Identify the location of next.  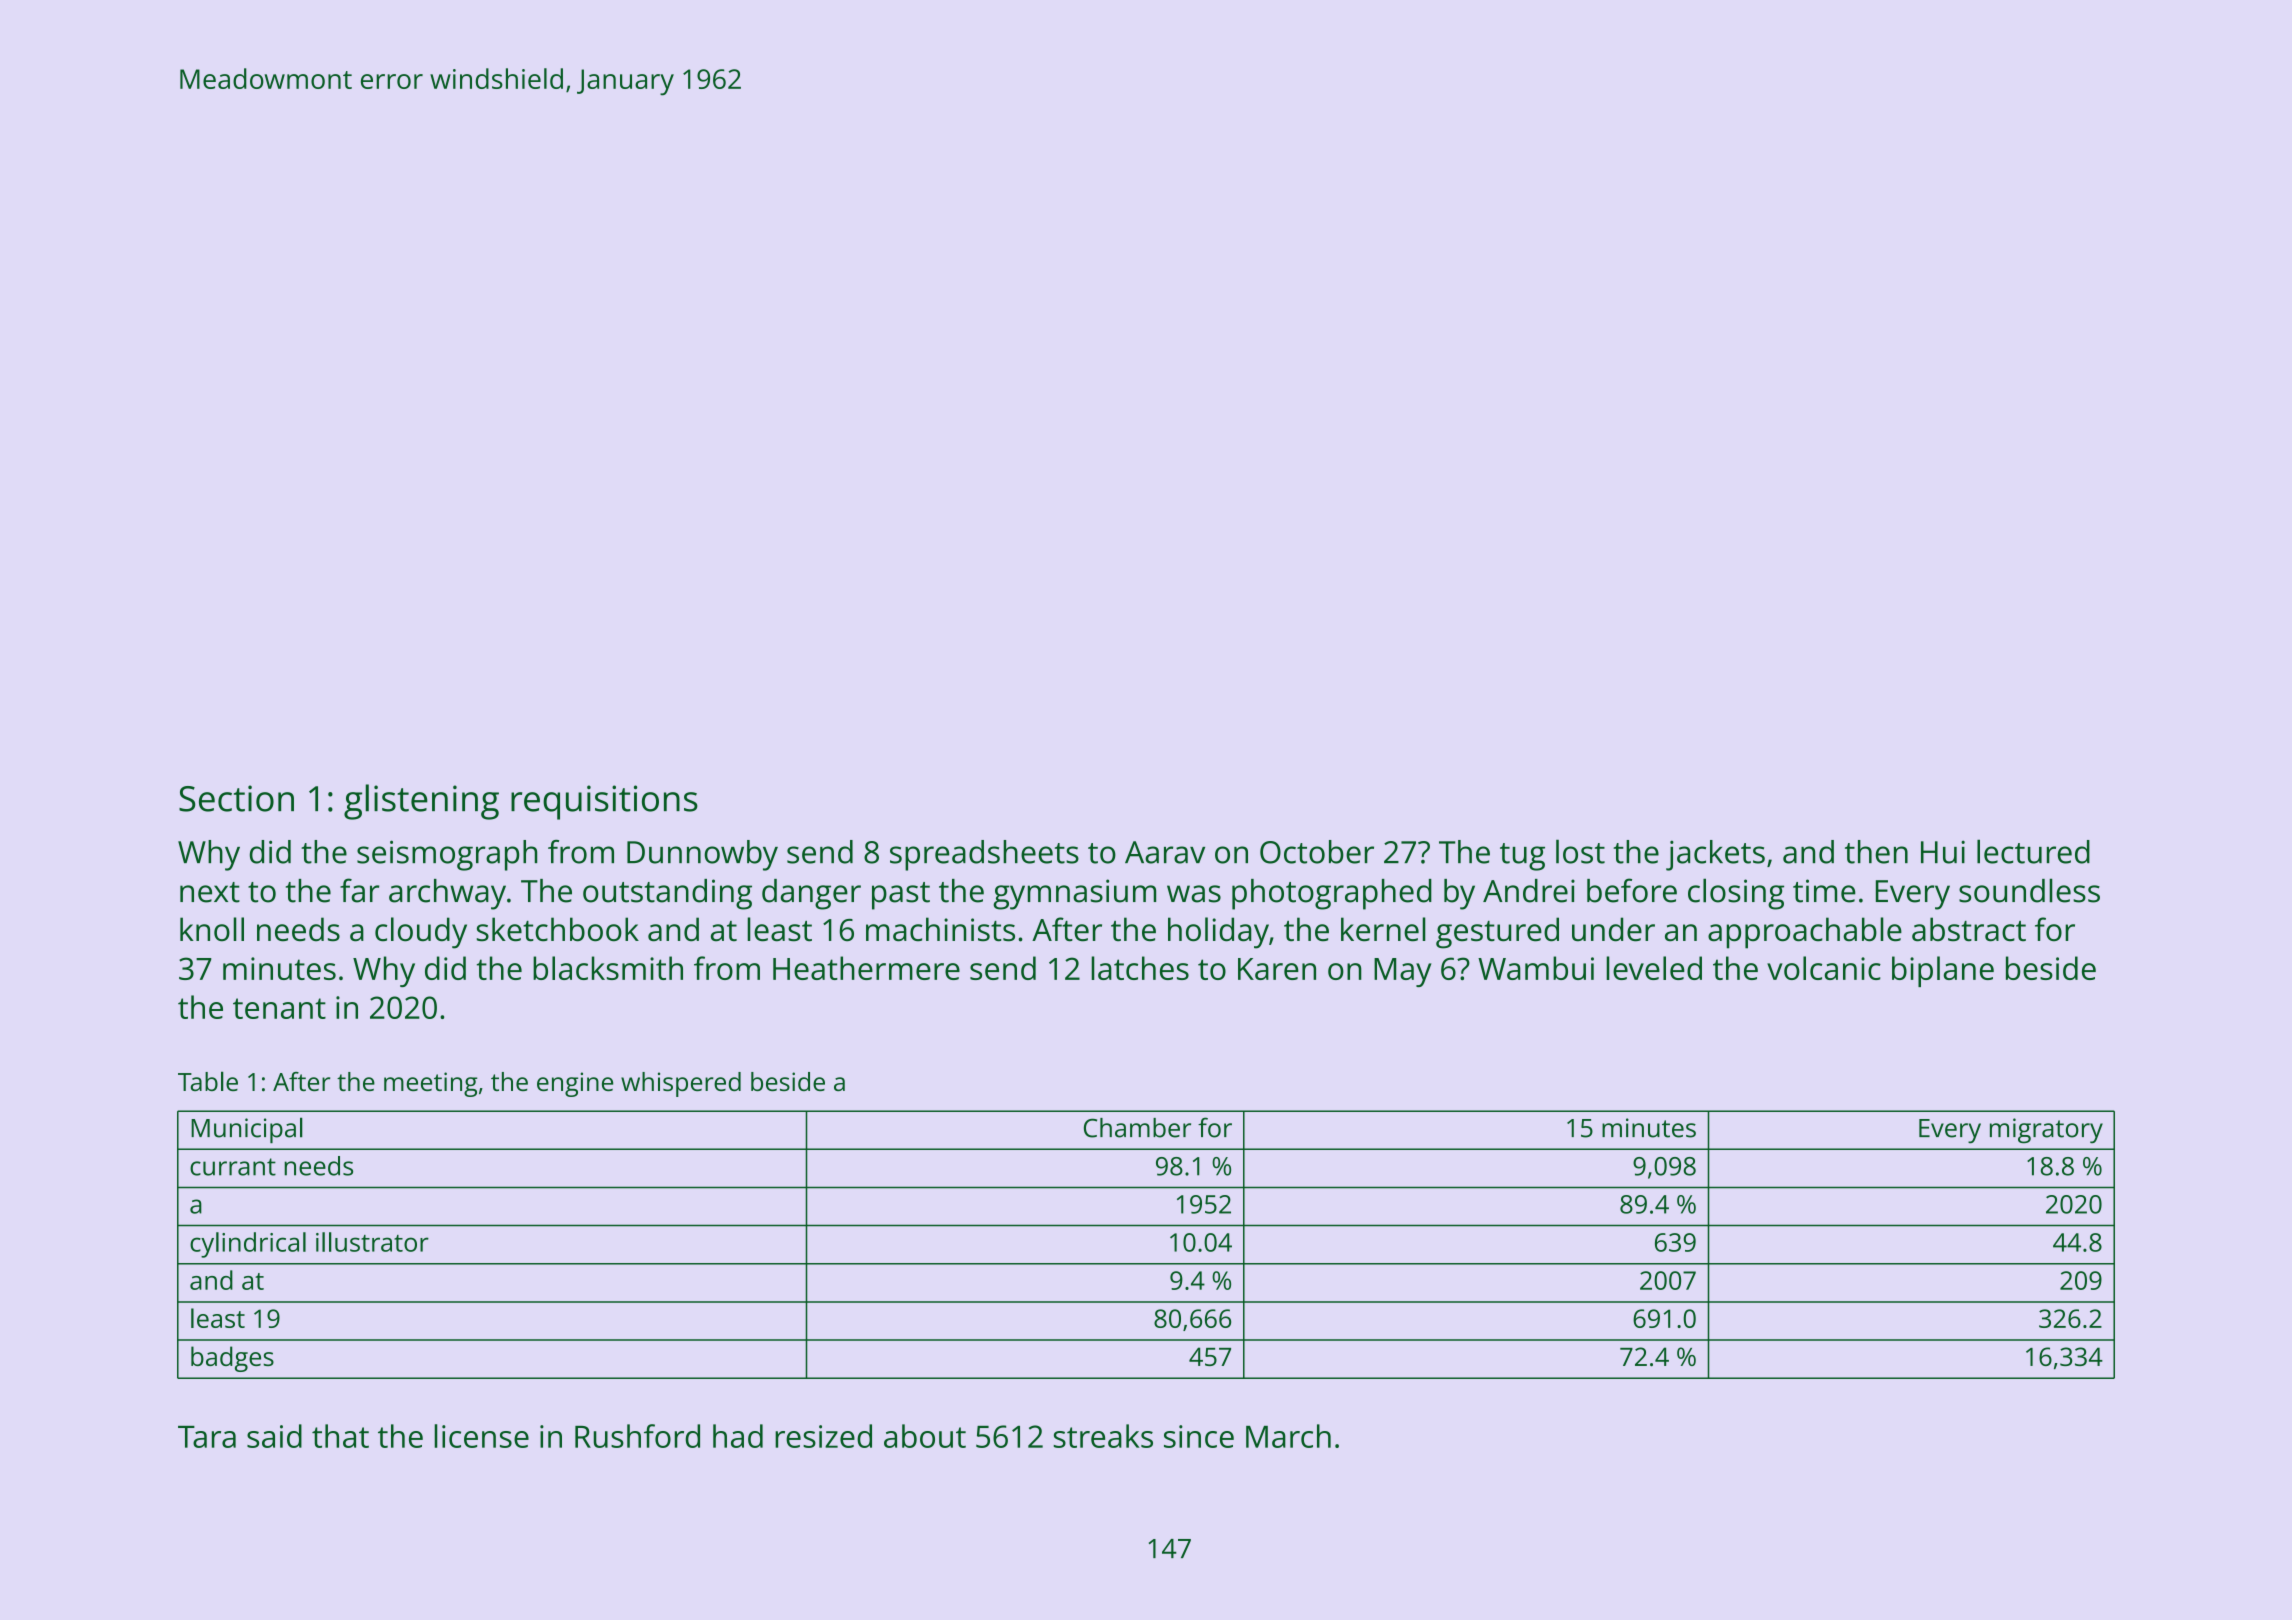
(210, 892).
